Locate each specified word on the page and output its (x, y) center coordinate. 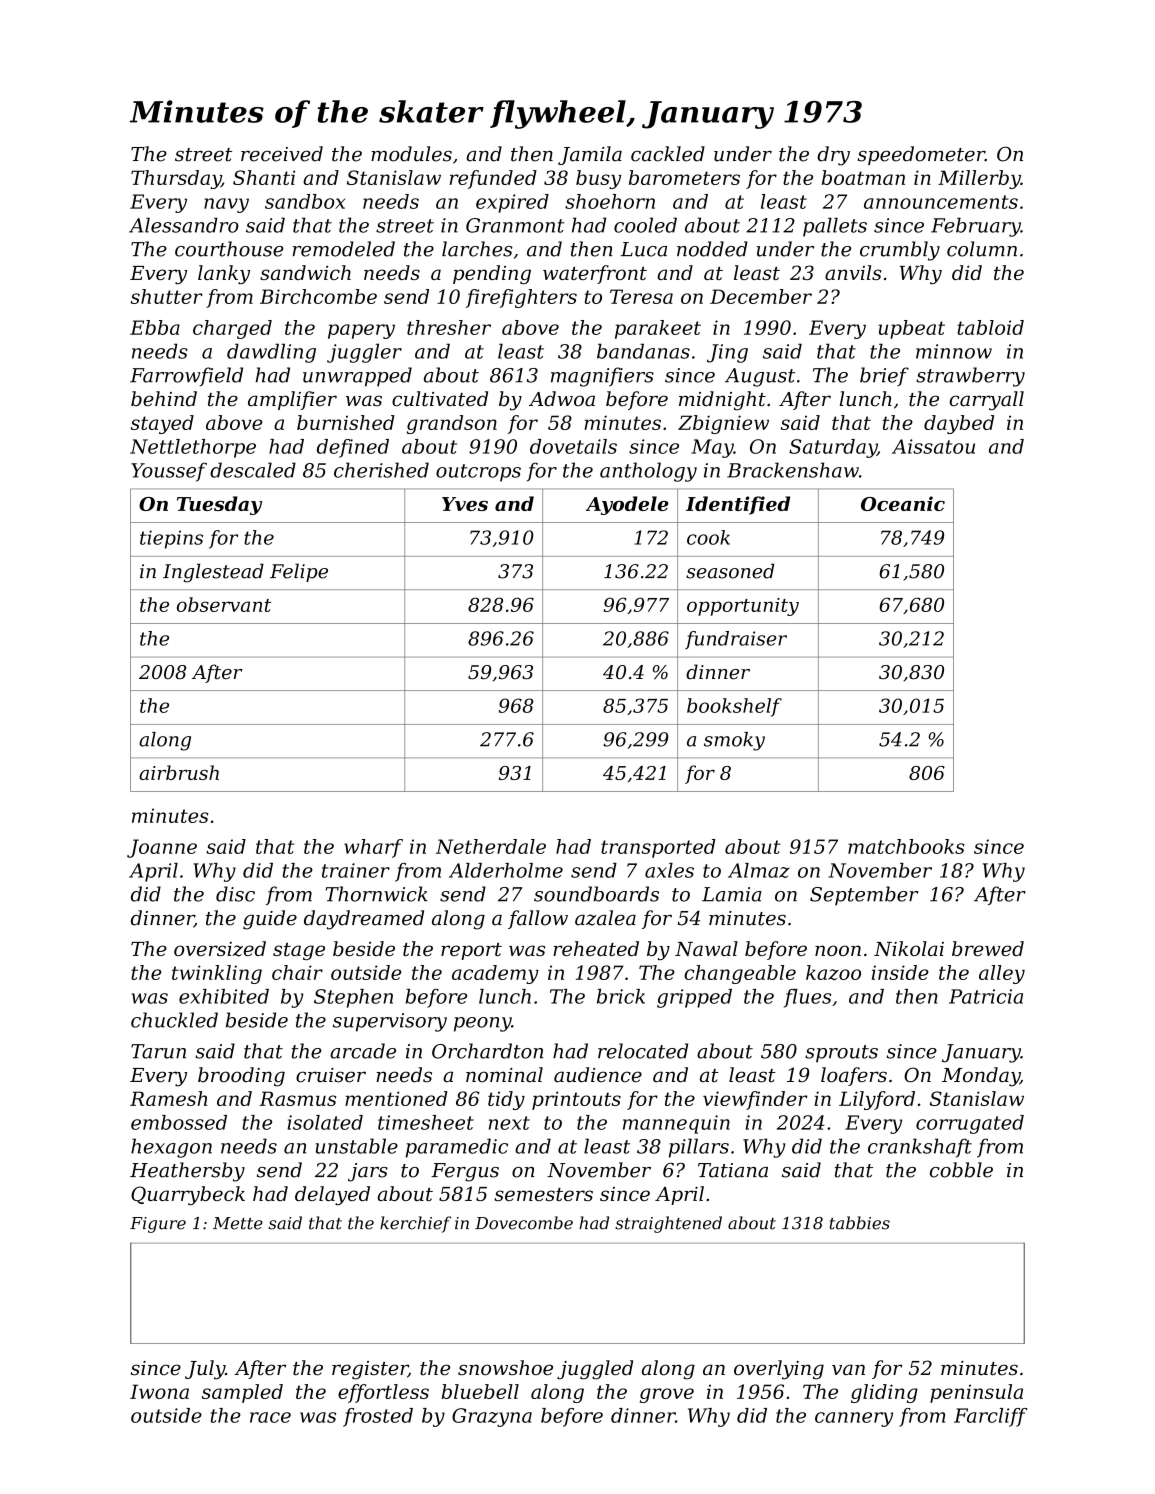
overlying (779, 1370)
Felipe (299, 572)
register (370, 1370)
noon (838, 950)
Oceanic (903, 503)
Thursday (176, 179)
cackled (668, 154)
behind (164, 399)
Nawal (706, 948)
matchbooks (906, 846)
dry (833, 156)
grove (667, 1395)
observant (224, 604)
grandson (452, 424)
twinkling (217, 974)
